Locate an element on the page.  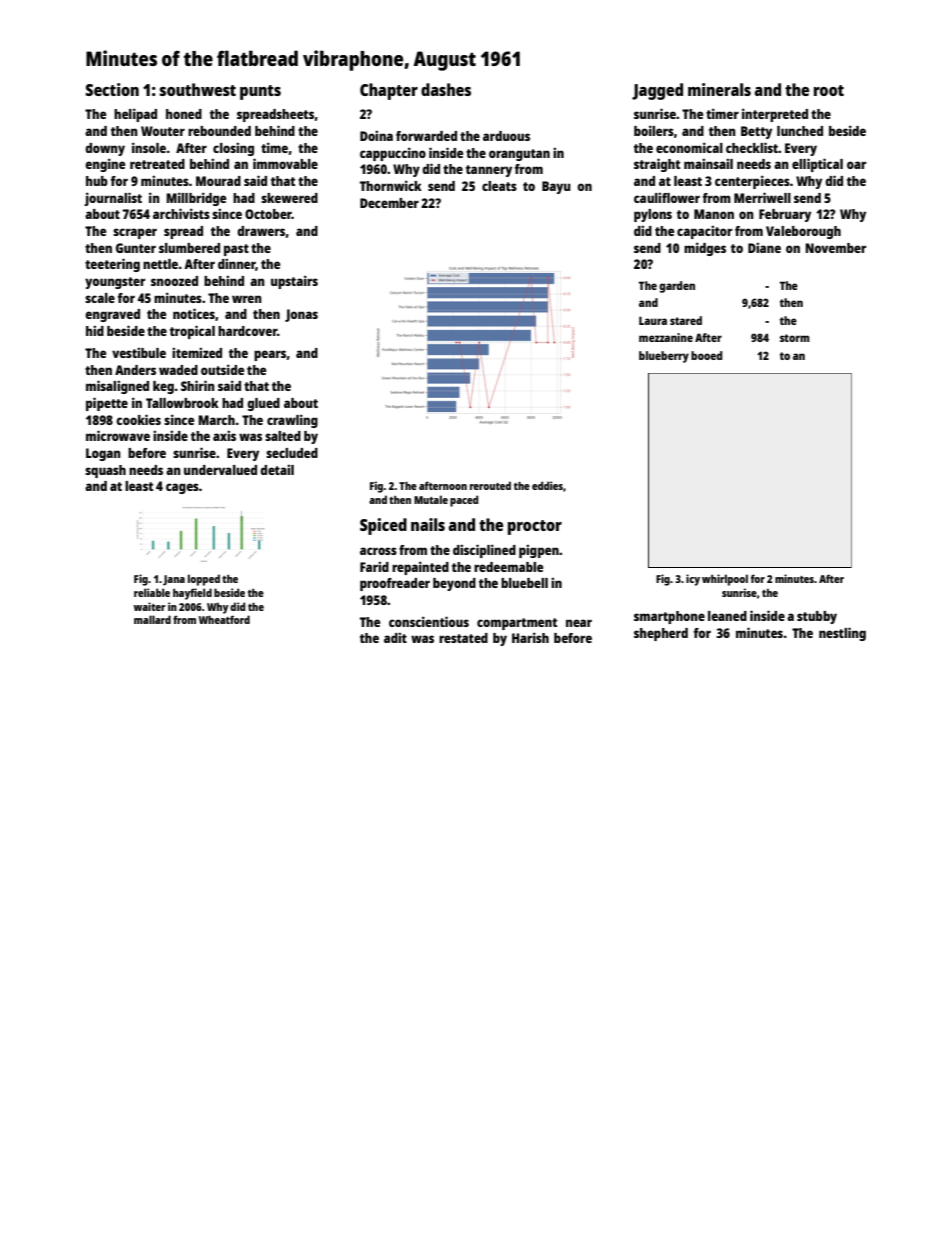
crawling is located at coordinates (292, 421).
